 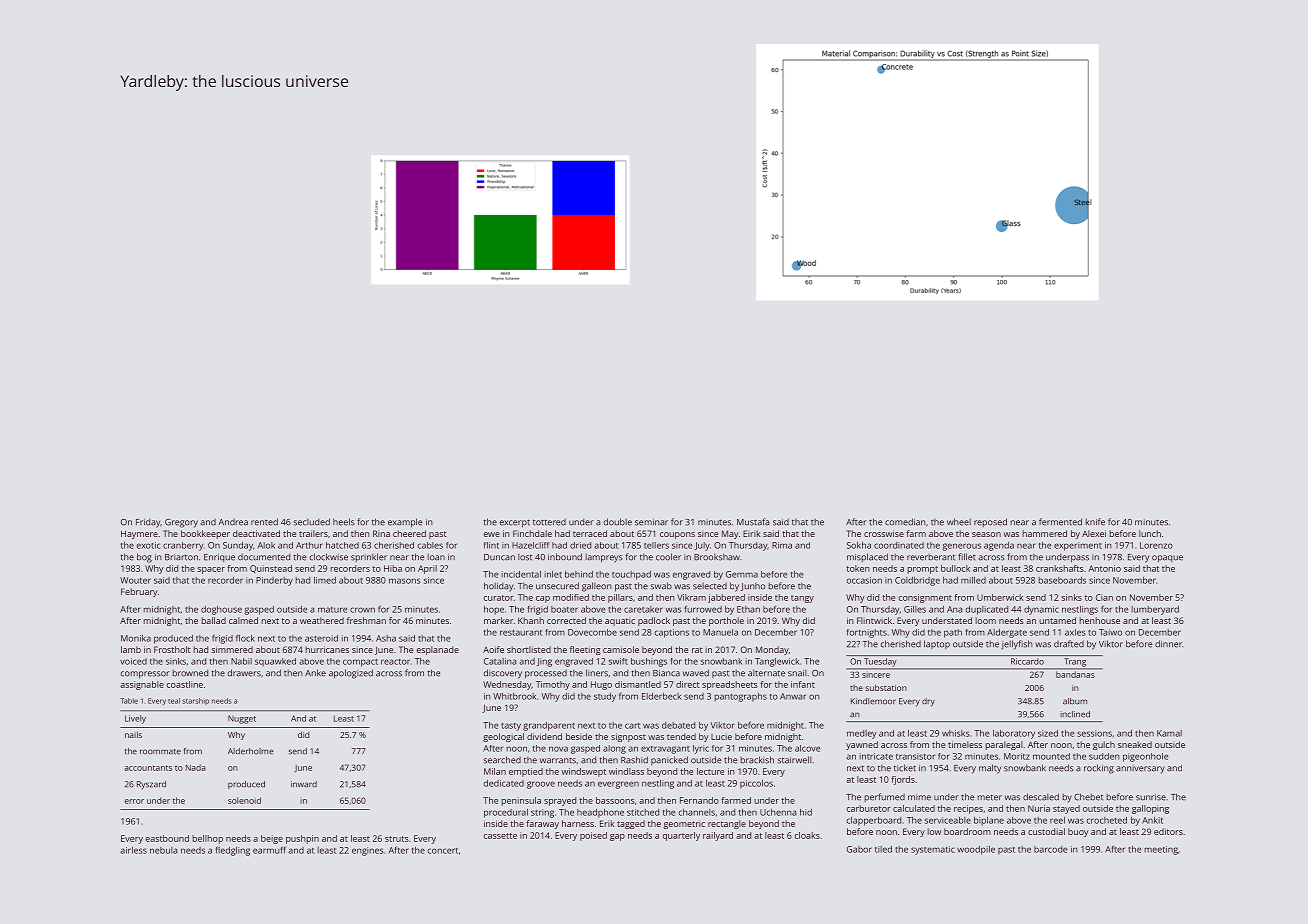 I want to click on Wouter, so click(x=135, y=580).
